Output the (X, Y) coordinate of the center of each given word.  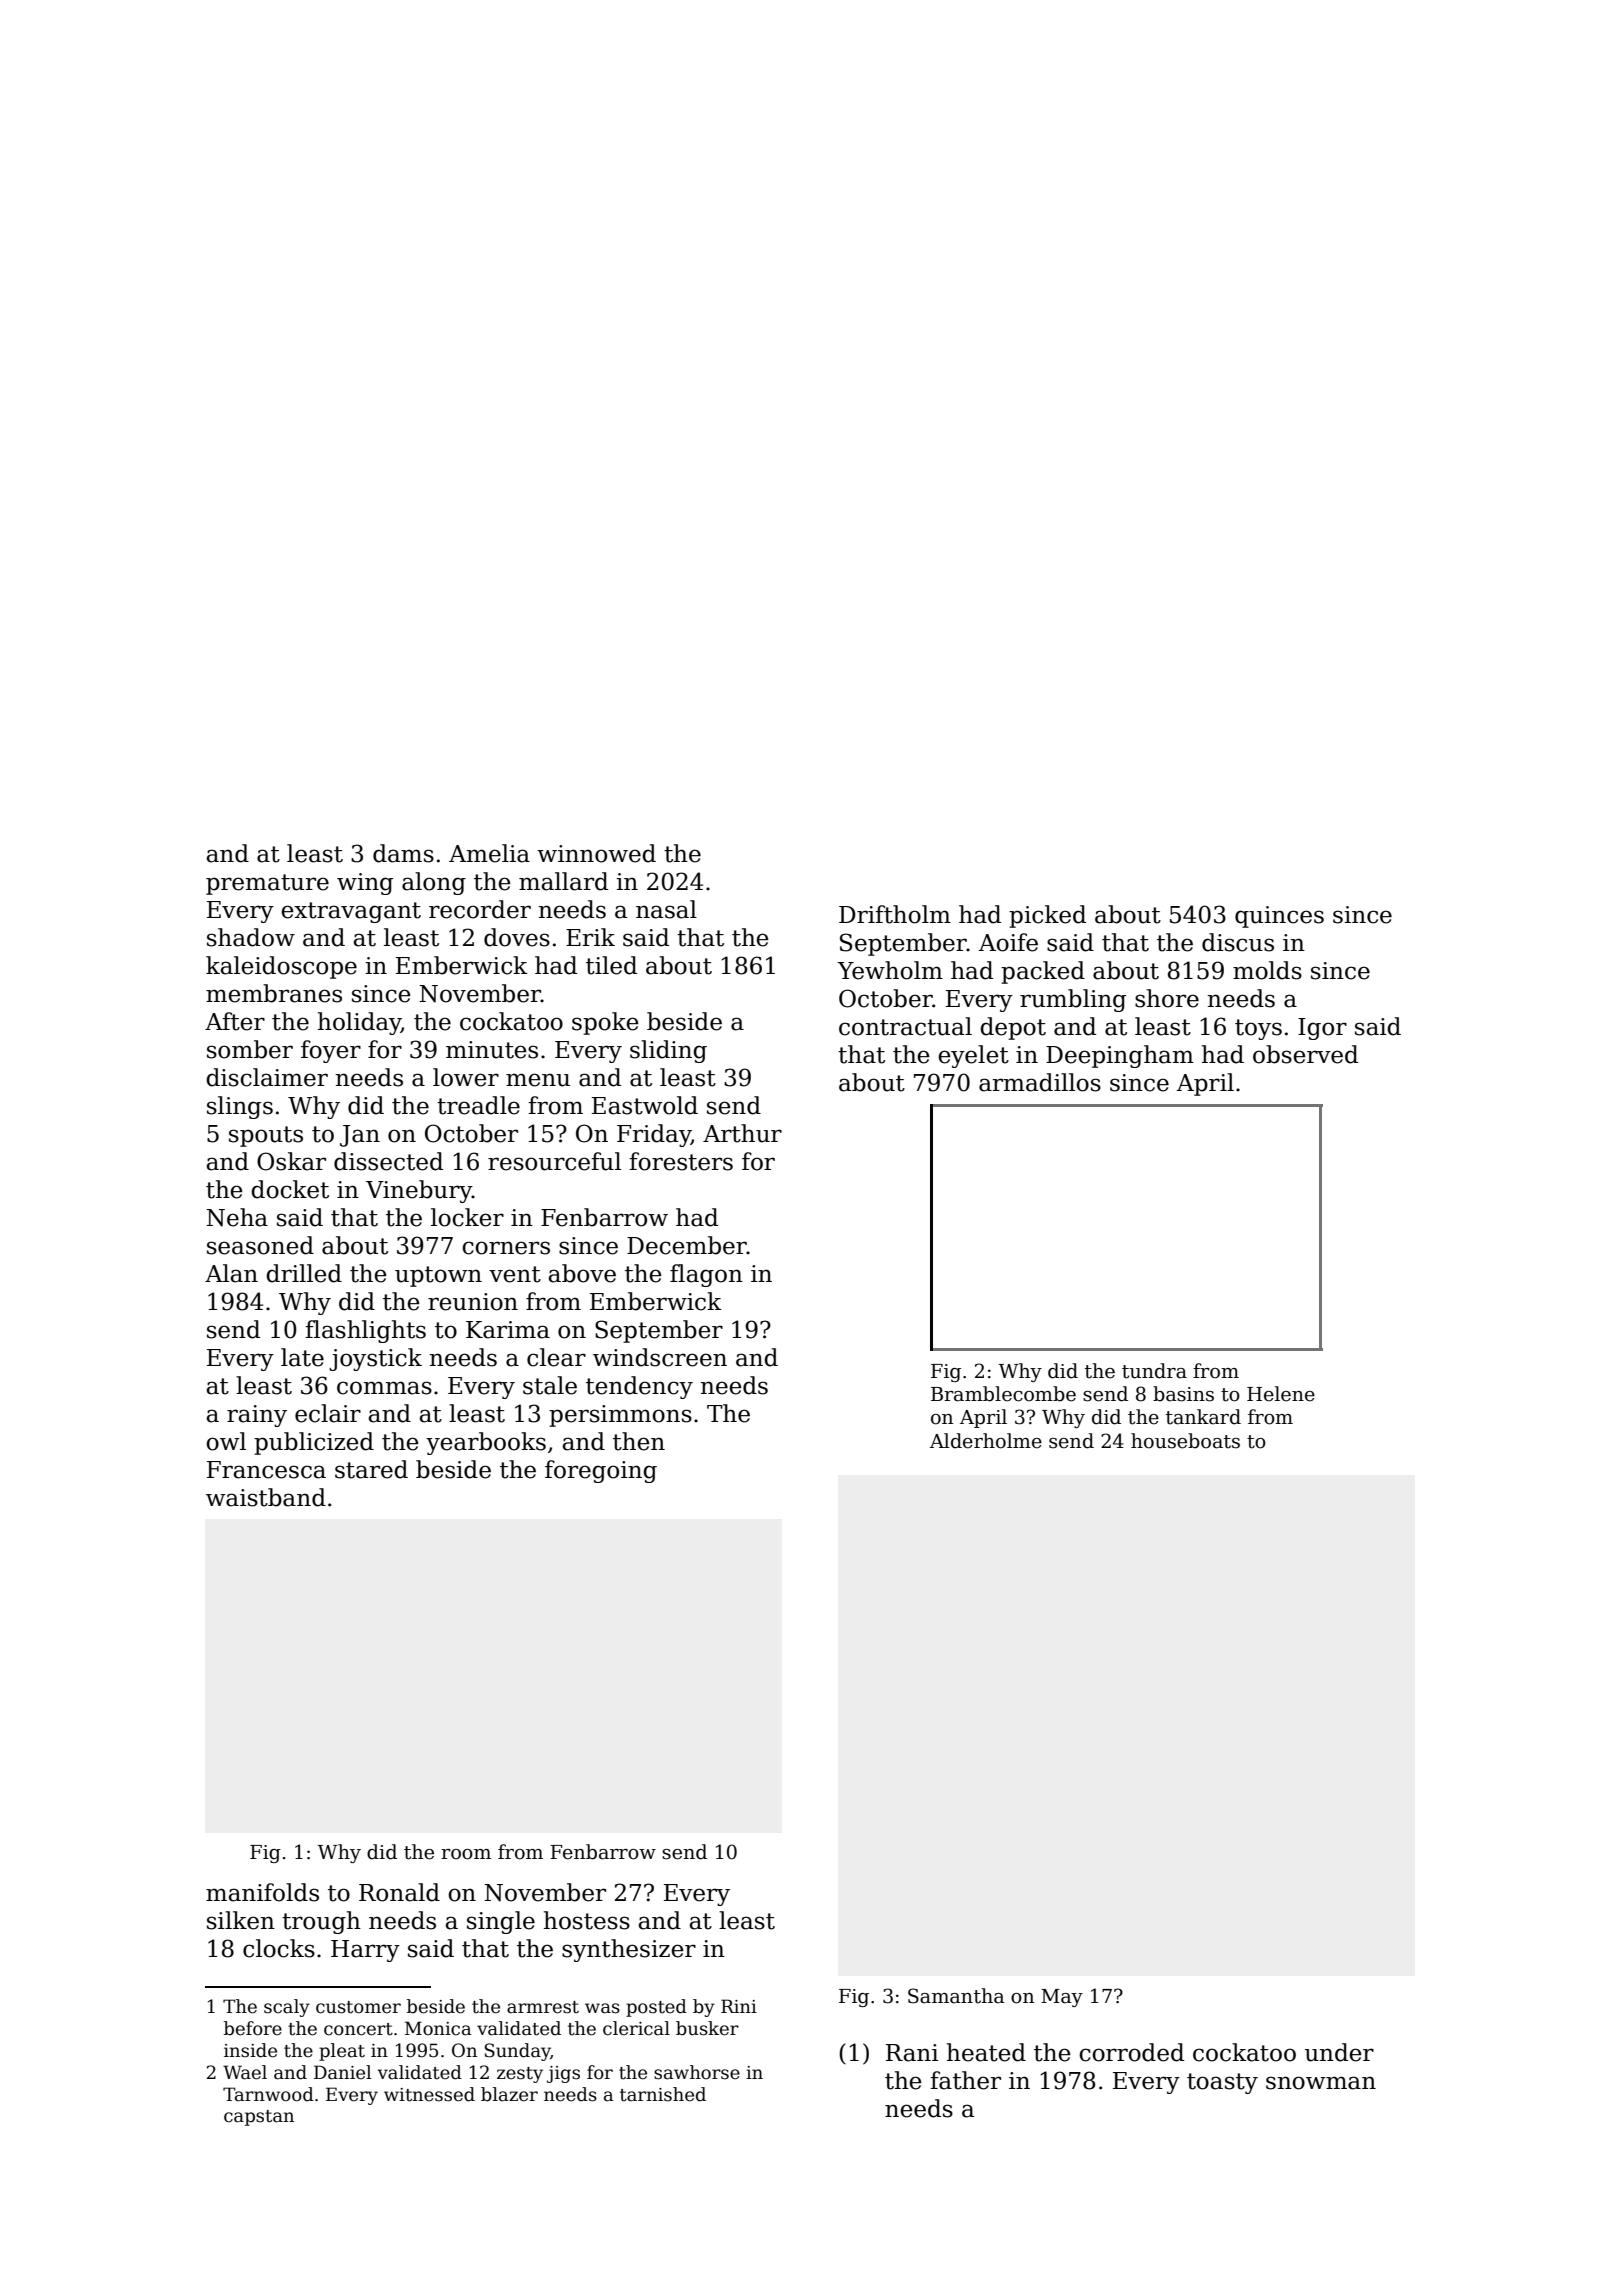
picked (1047, 916)
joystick (375, 1359)
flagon (706, 1275)
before (253, 2028)
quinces (1279, 917)
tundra (1154, 1371)
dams (403, 853)
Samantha (956, 1996)
